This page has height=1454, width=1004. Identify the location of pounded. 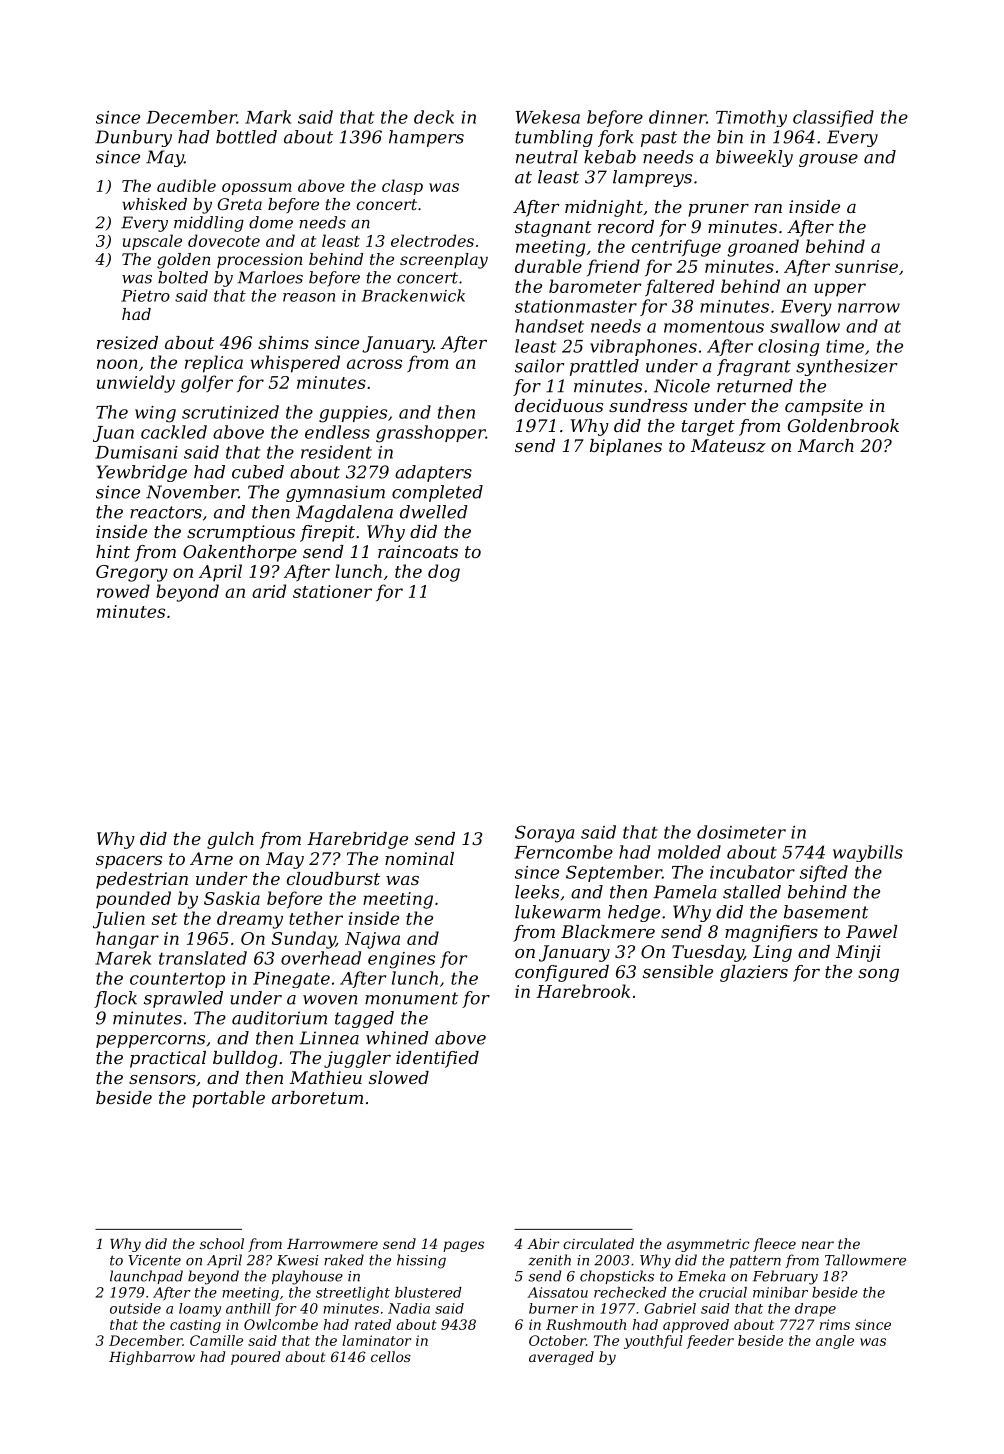
(133, 900).
